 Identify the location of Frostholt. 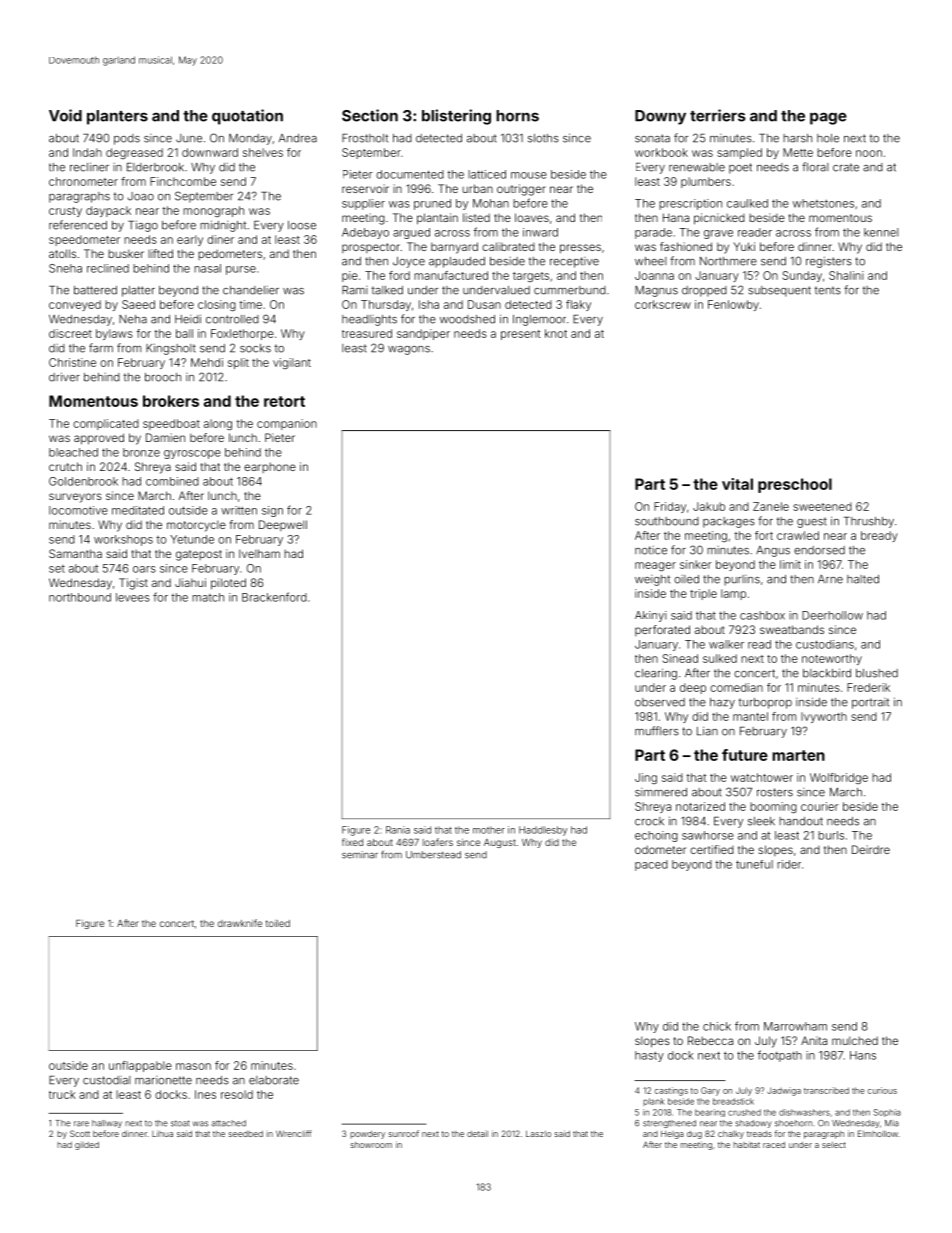
(365, 138).
